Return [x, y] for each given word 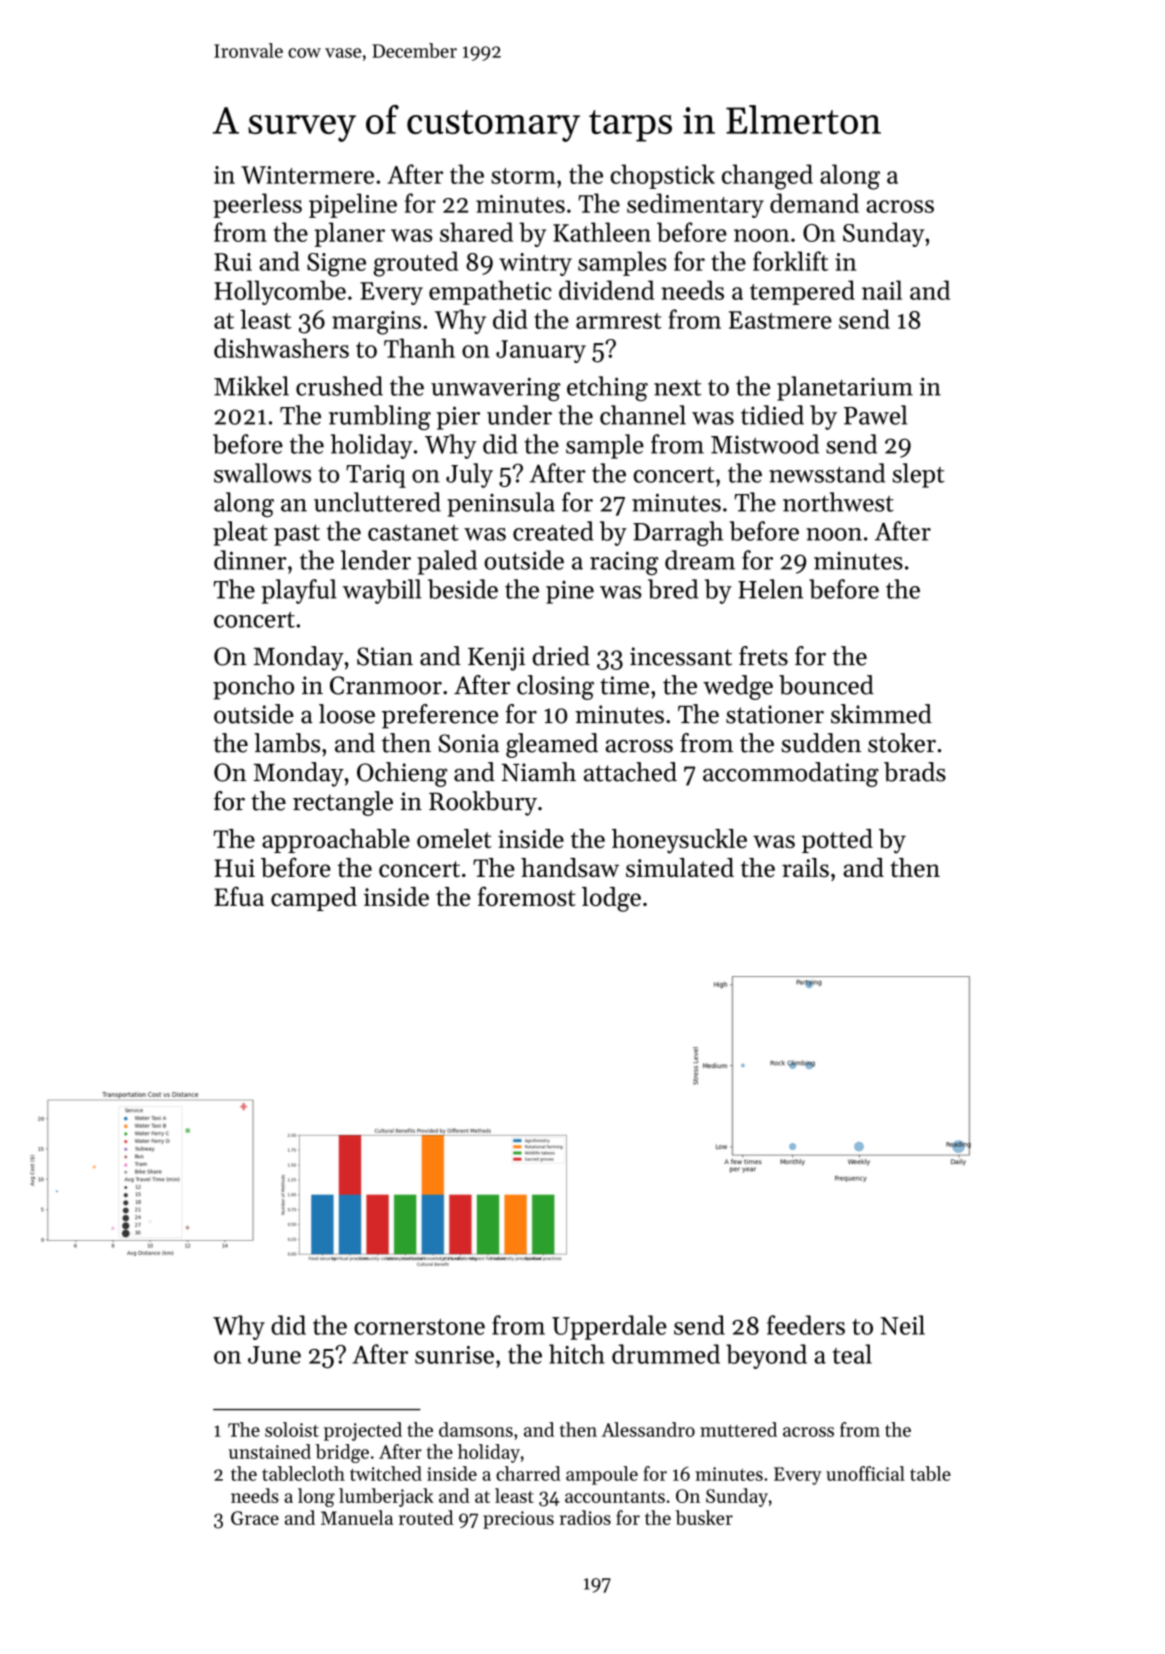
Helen [770, 589]
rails [805, 867]
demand [814, 203]
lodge [611, 899]
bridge [342, 1453]
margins [376, 323]
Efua [239, 896]
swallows [262, 473]
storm [523, 176]
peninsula [501, 504]
